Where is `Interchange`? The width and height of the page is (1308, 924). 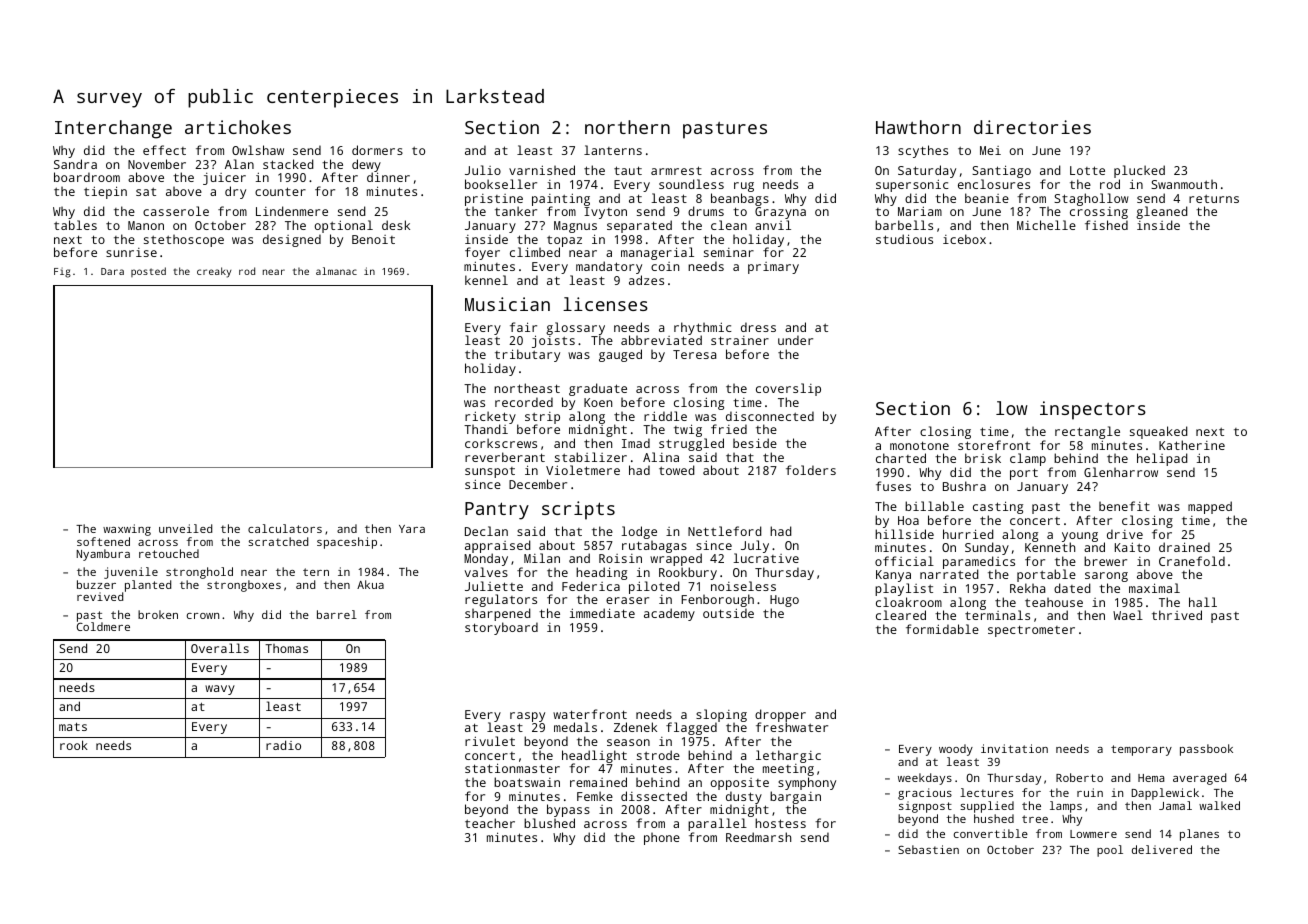 Interchange is located at coordinates (113, 129).
